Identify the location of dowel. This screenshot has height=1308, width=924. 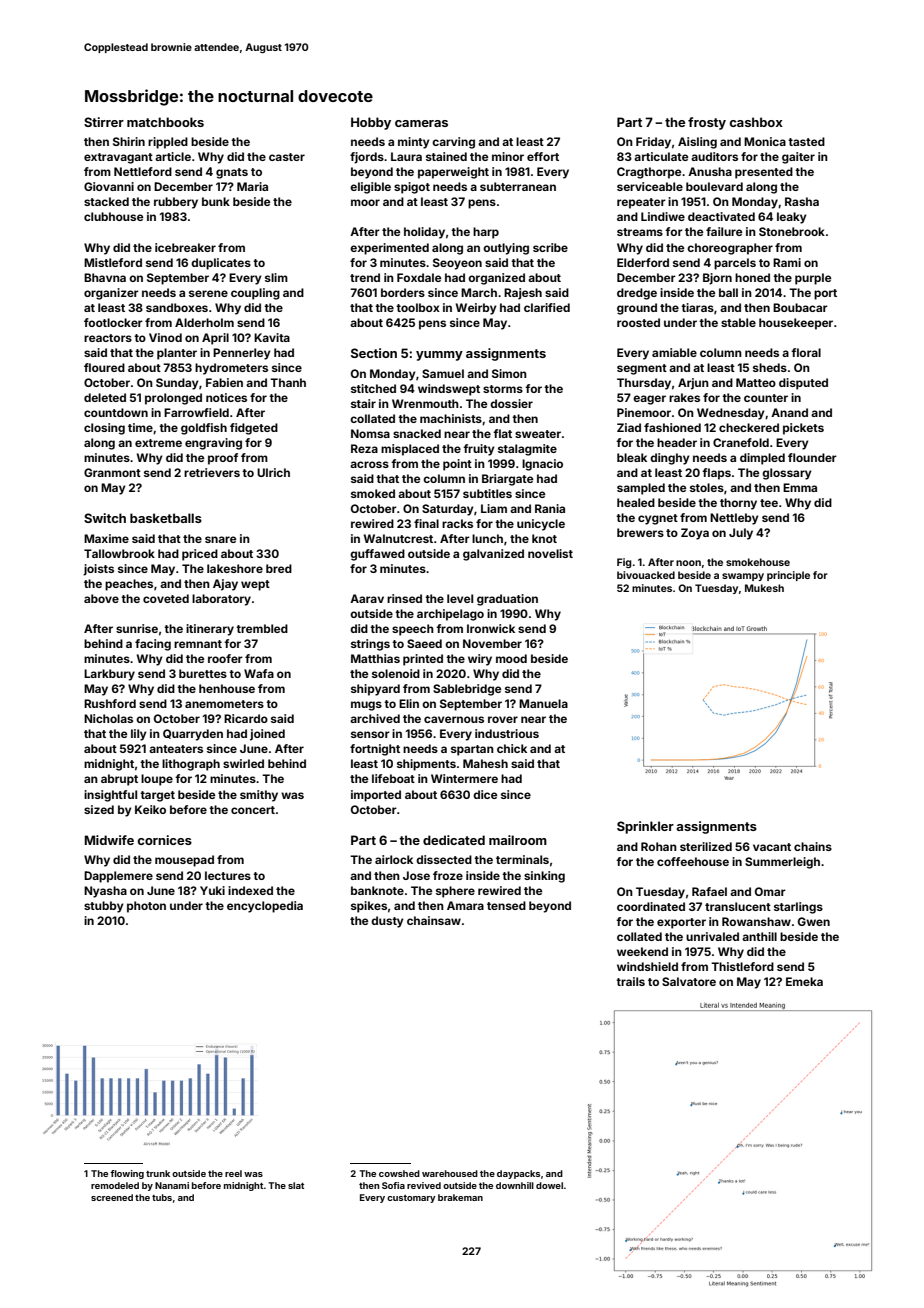
(549, 1185).
